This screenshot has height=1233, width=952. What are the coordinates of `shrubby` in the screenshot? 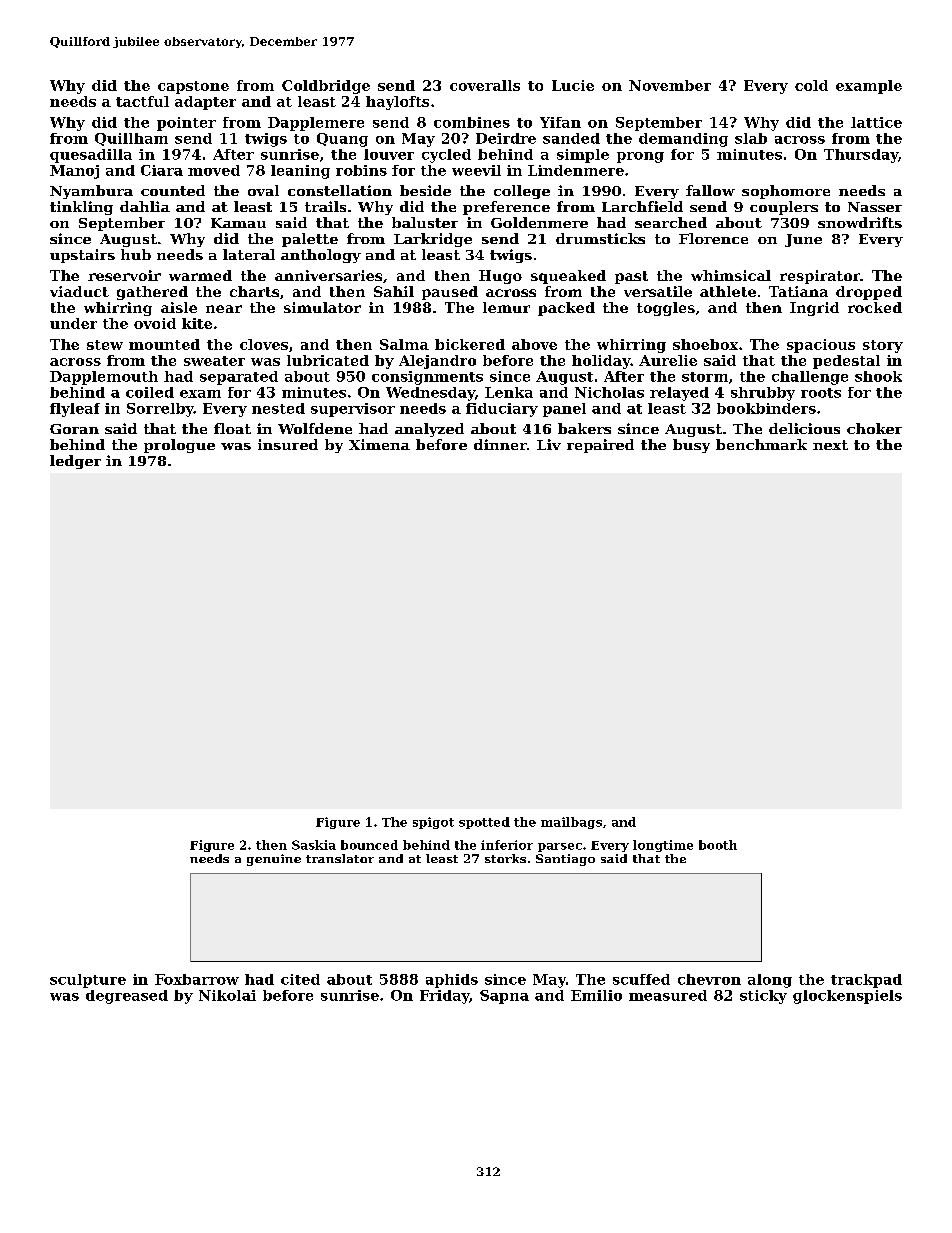 It's located at (763, 394).
